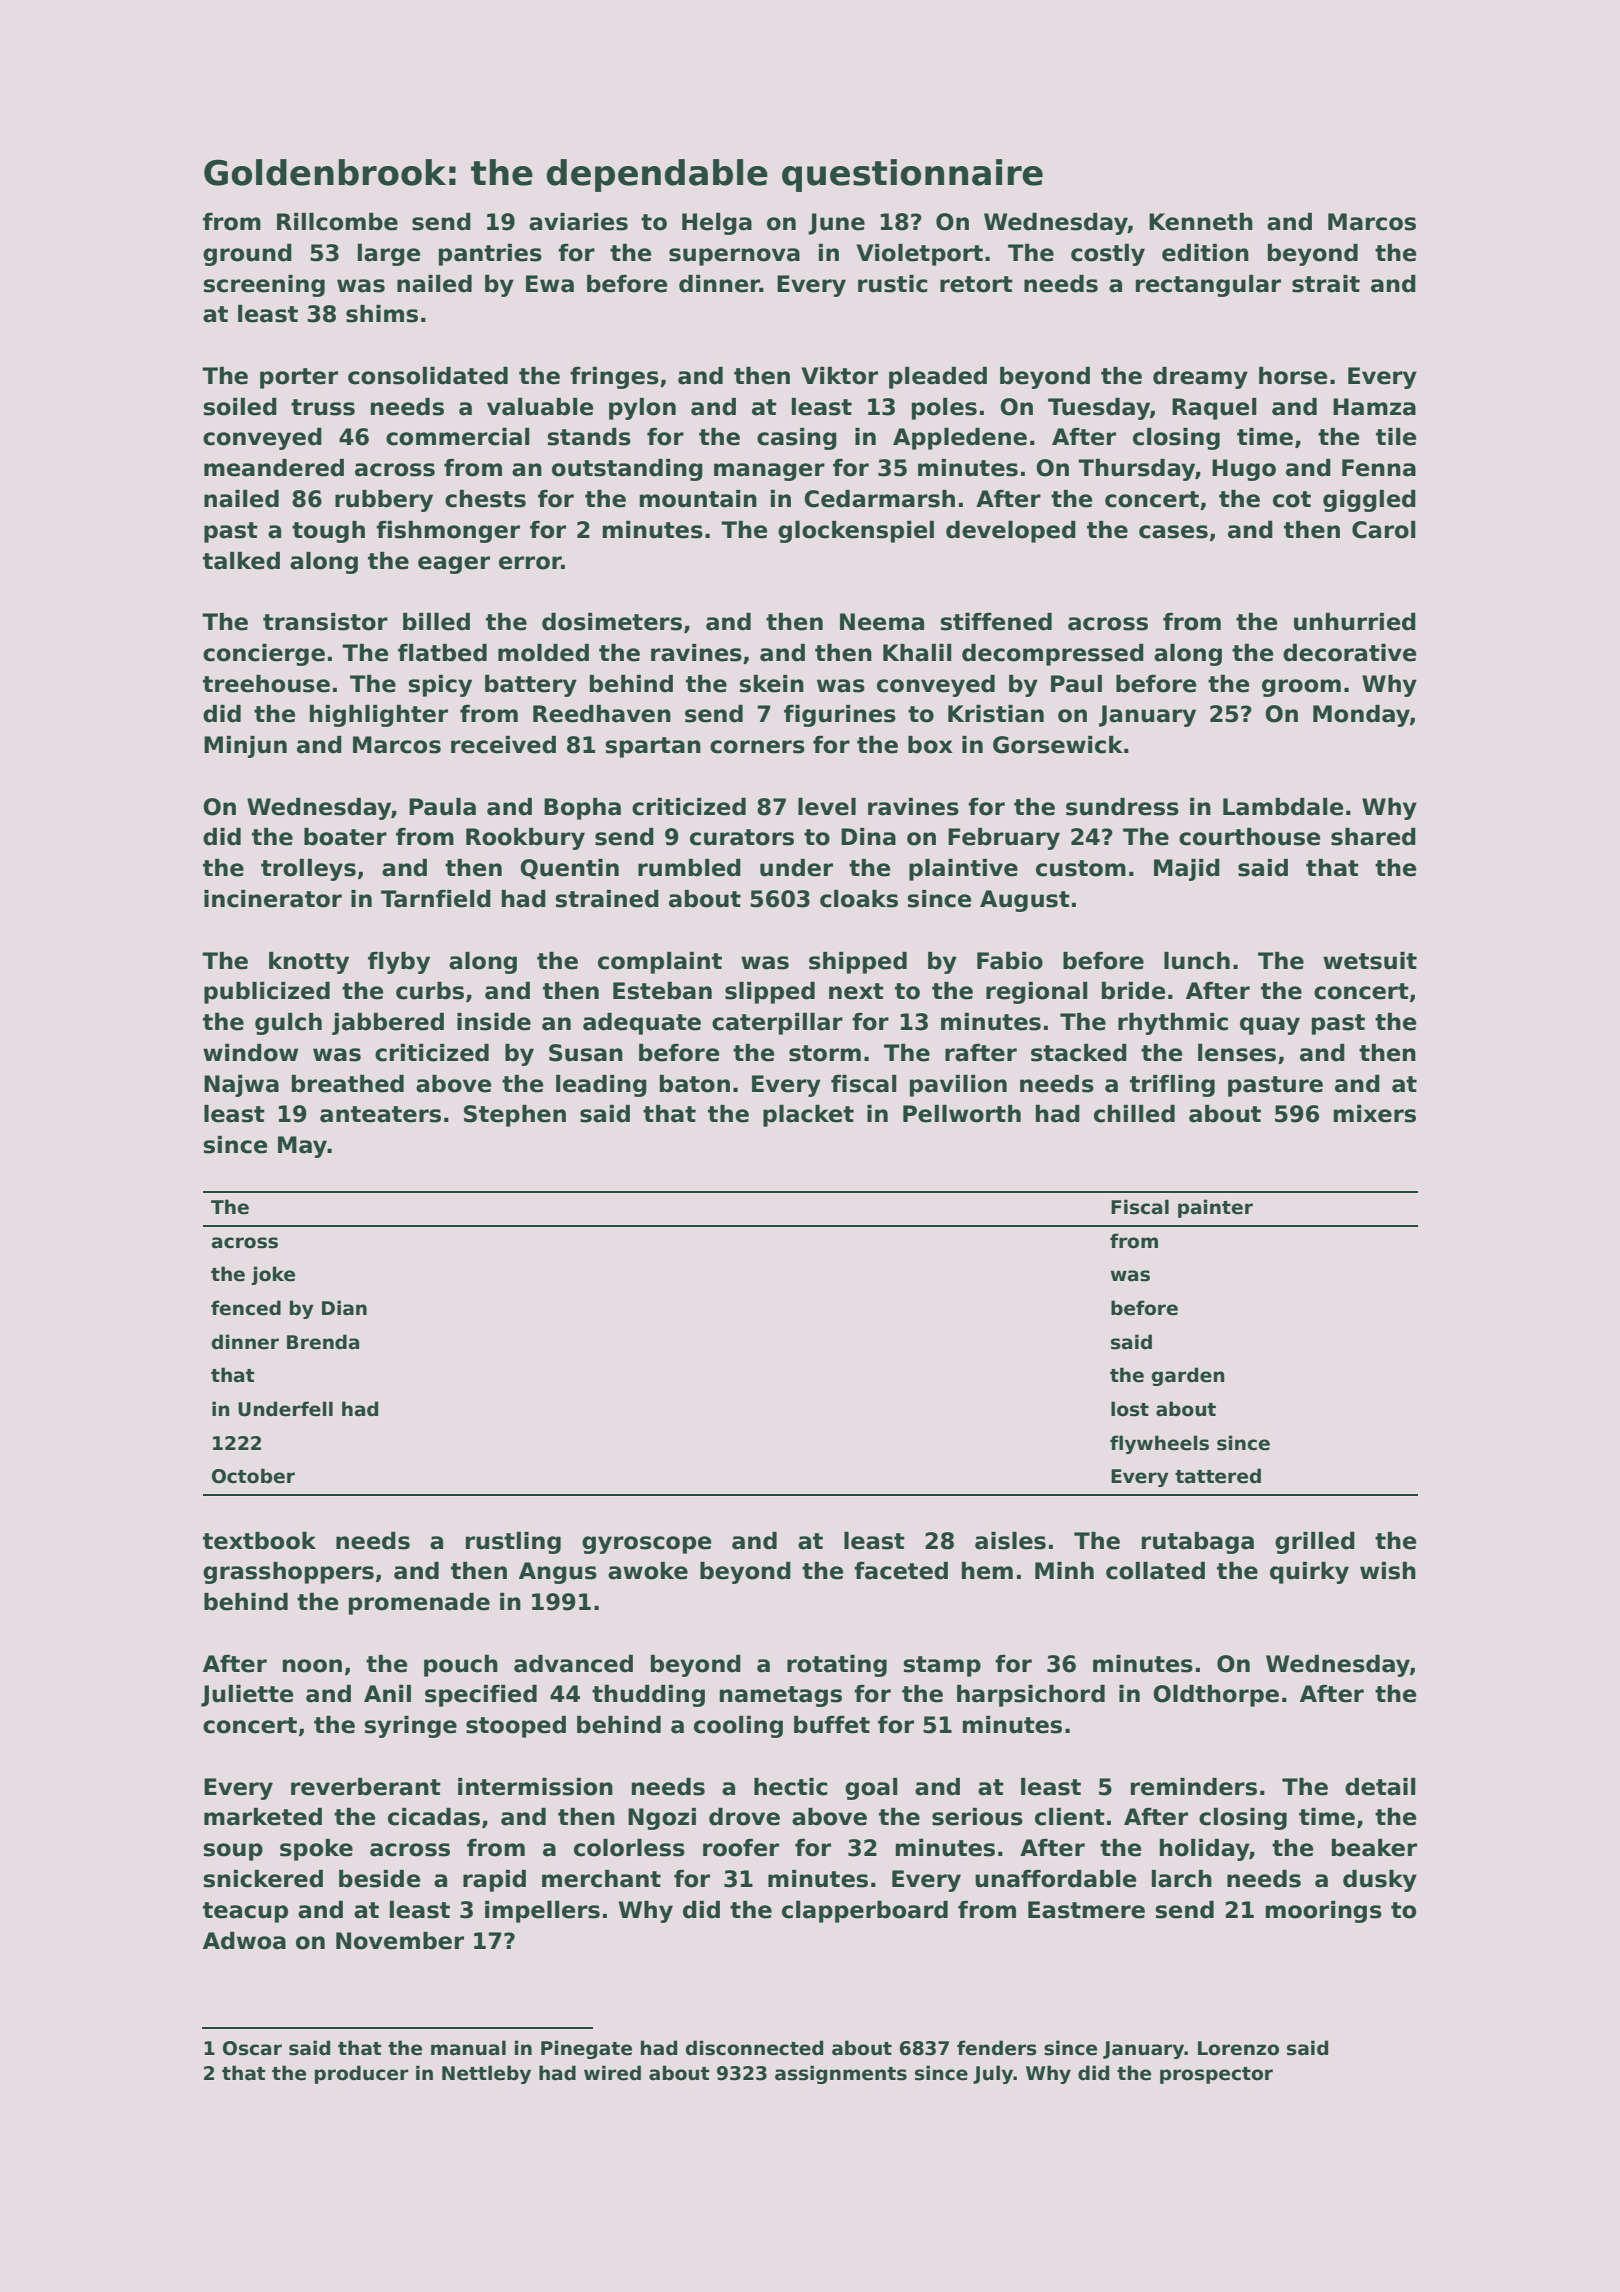 Image resolution: width=1620 pixels, height=2292 pixels. I want to click on July, so click(993, 2074).
